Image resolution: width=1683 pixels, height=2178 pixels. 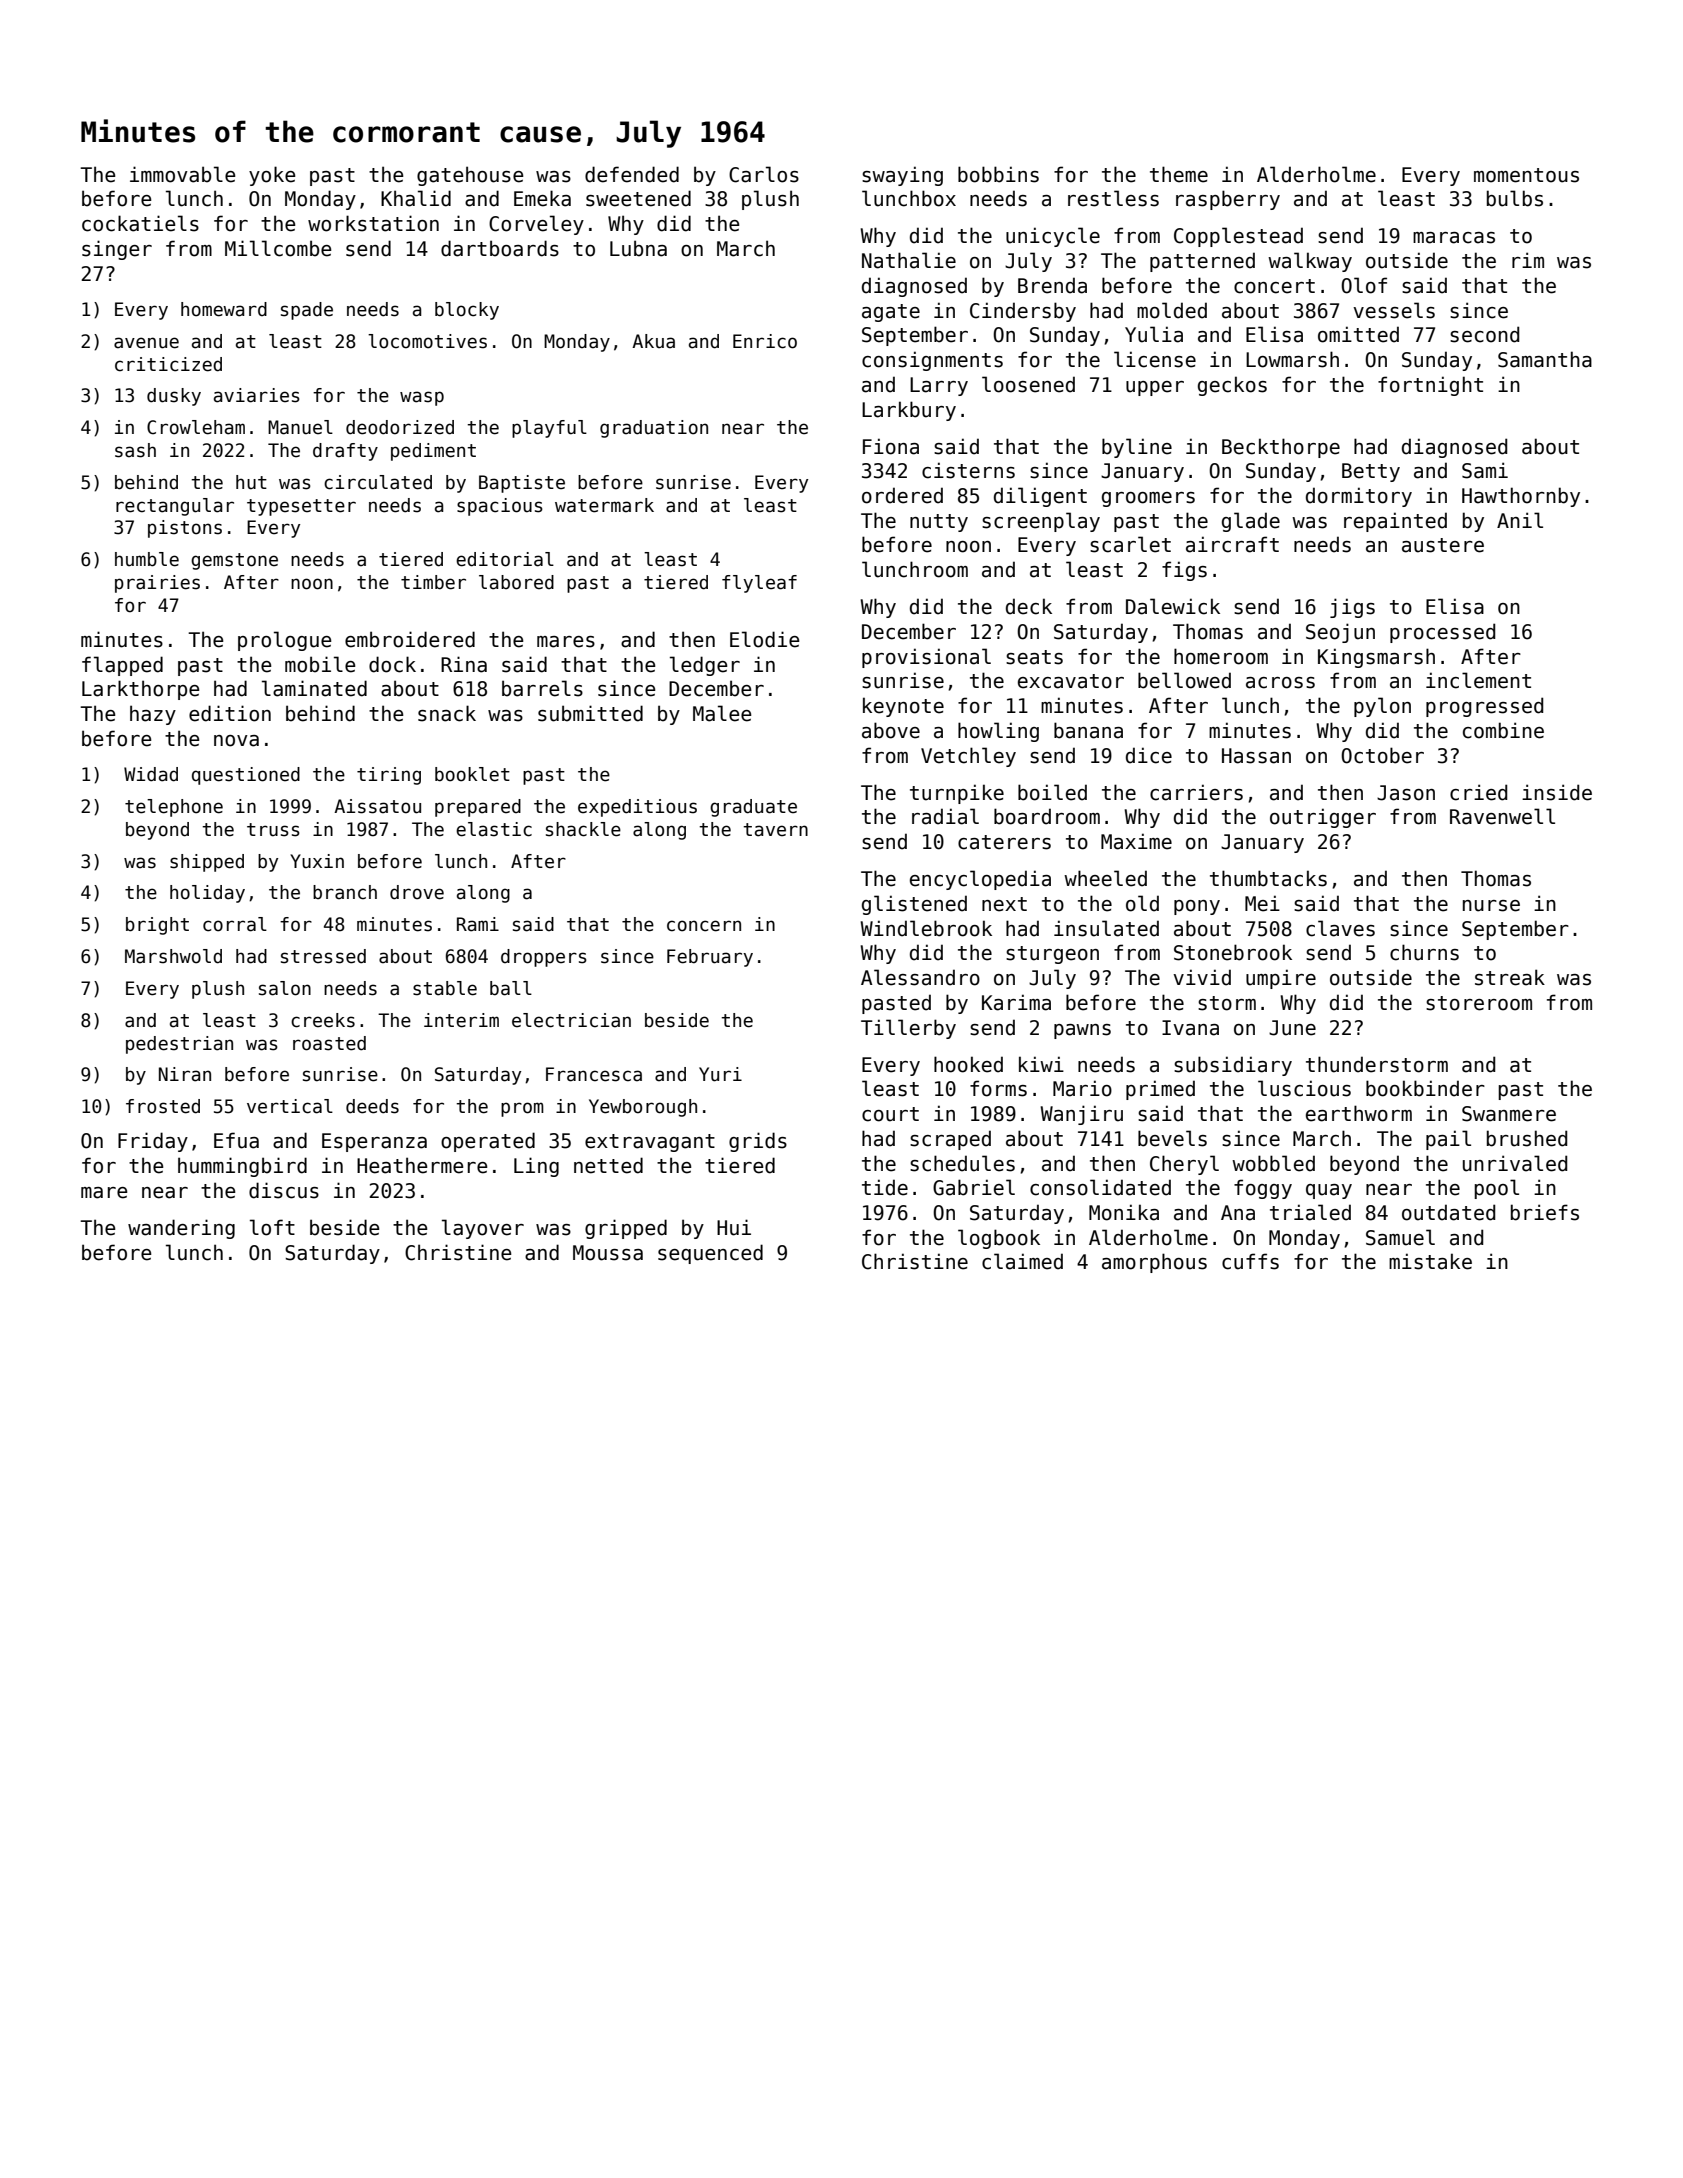 I want to click on Alessandro, so click(x=920, y=977).
